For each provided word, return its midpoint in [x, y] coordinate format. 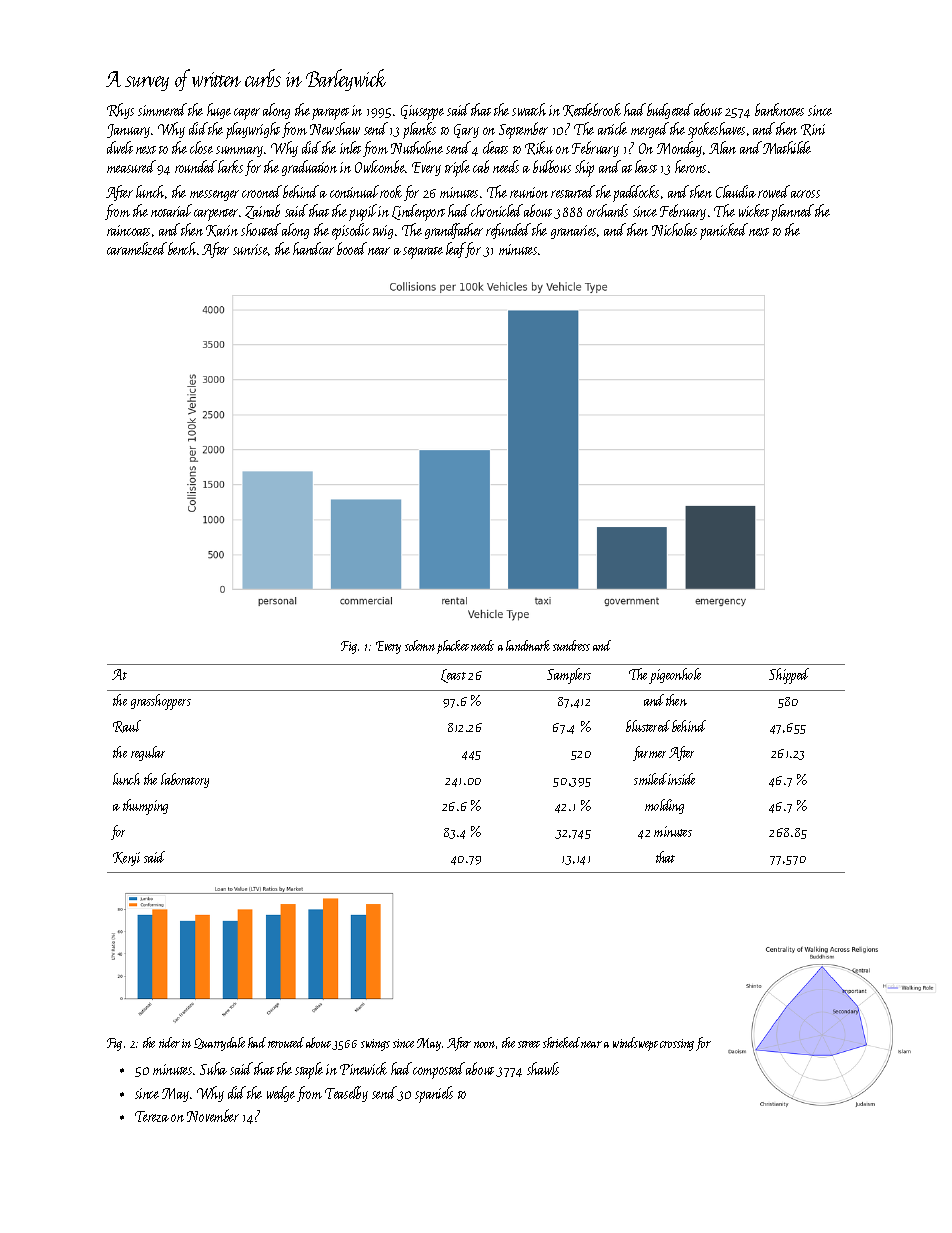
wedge [281, 1094]
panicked [724, 231]
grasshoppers [161, 702]
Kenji [126, 859]
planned [792, 212]
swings [375, 1045]
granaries [573, 232]
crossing [677, 1045]
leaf [455, 250]
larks [230, 166]
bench [182, 248]
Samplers [569, 676]
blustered [648, 726]
